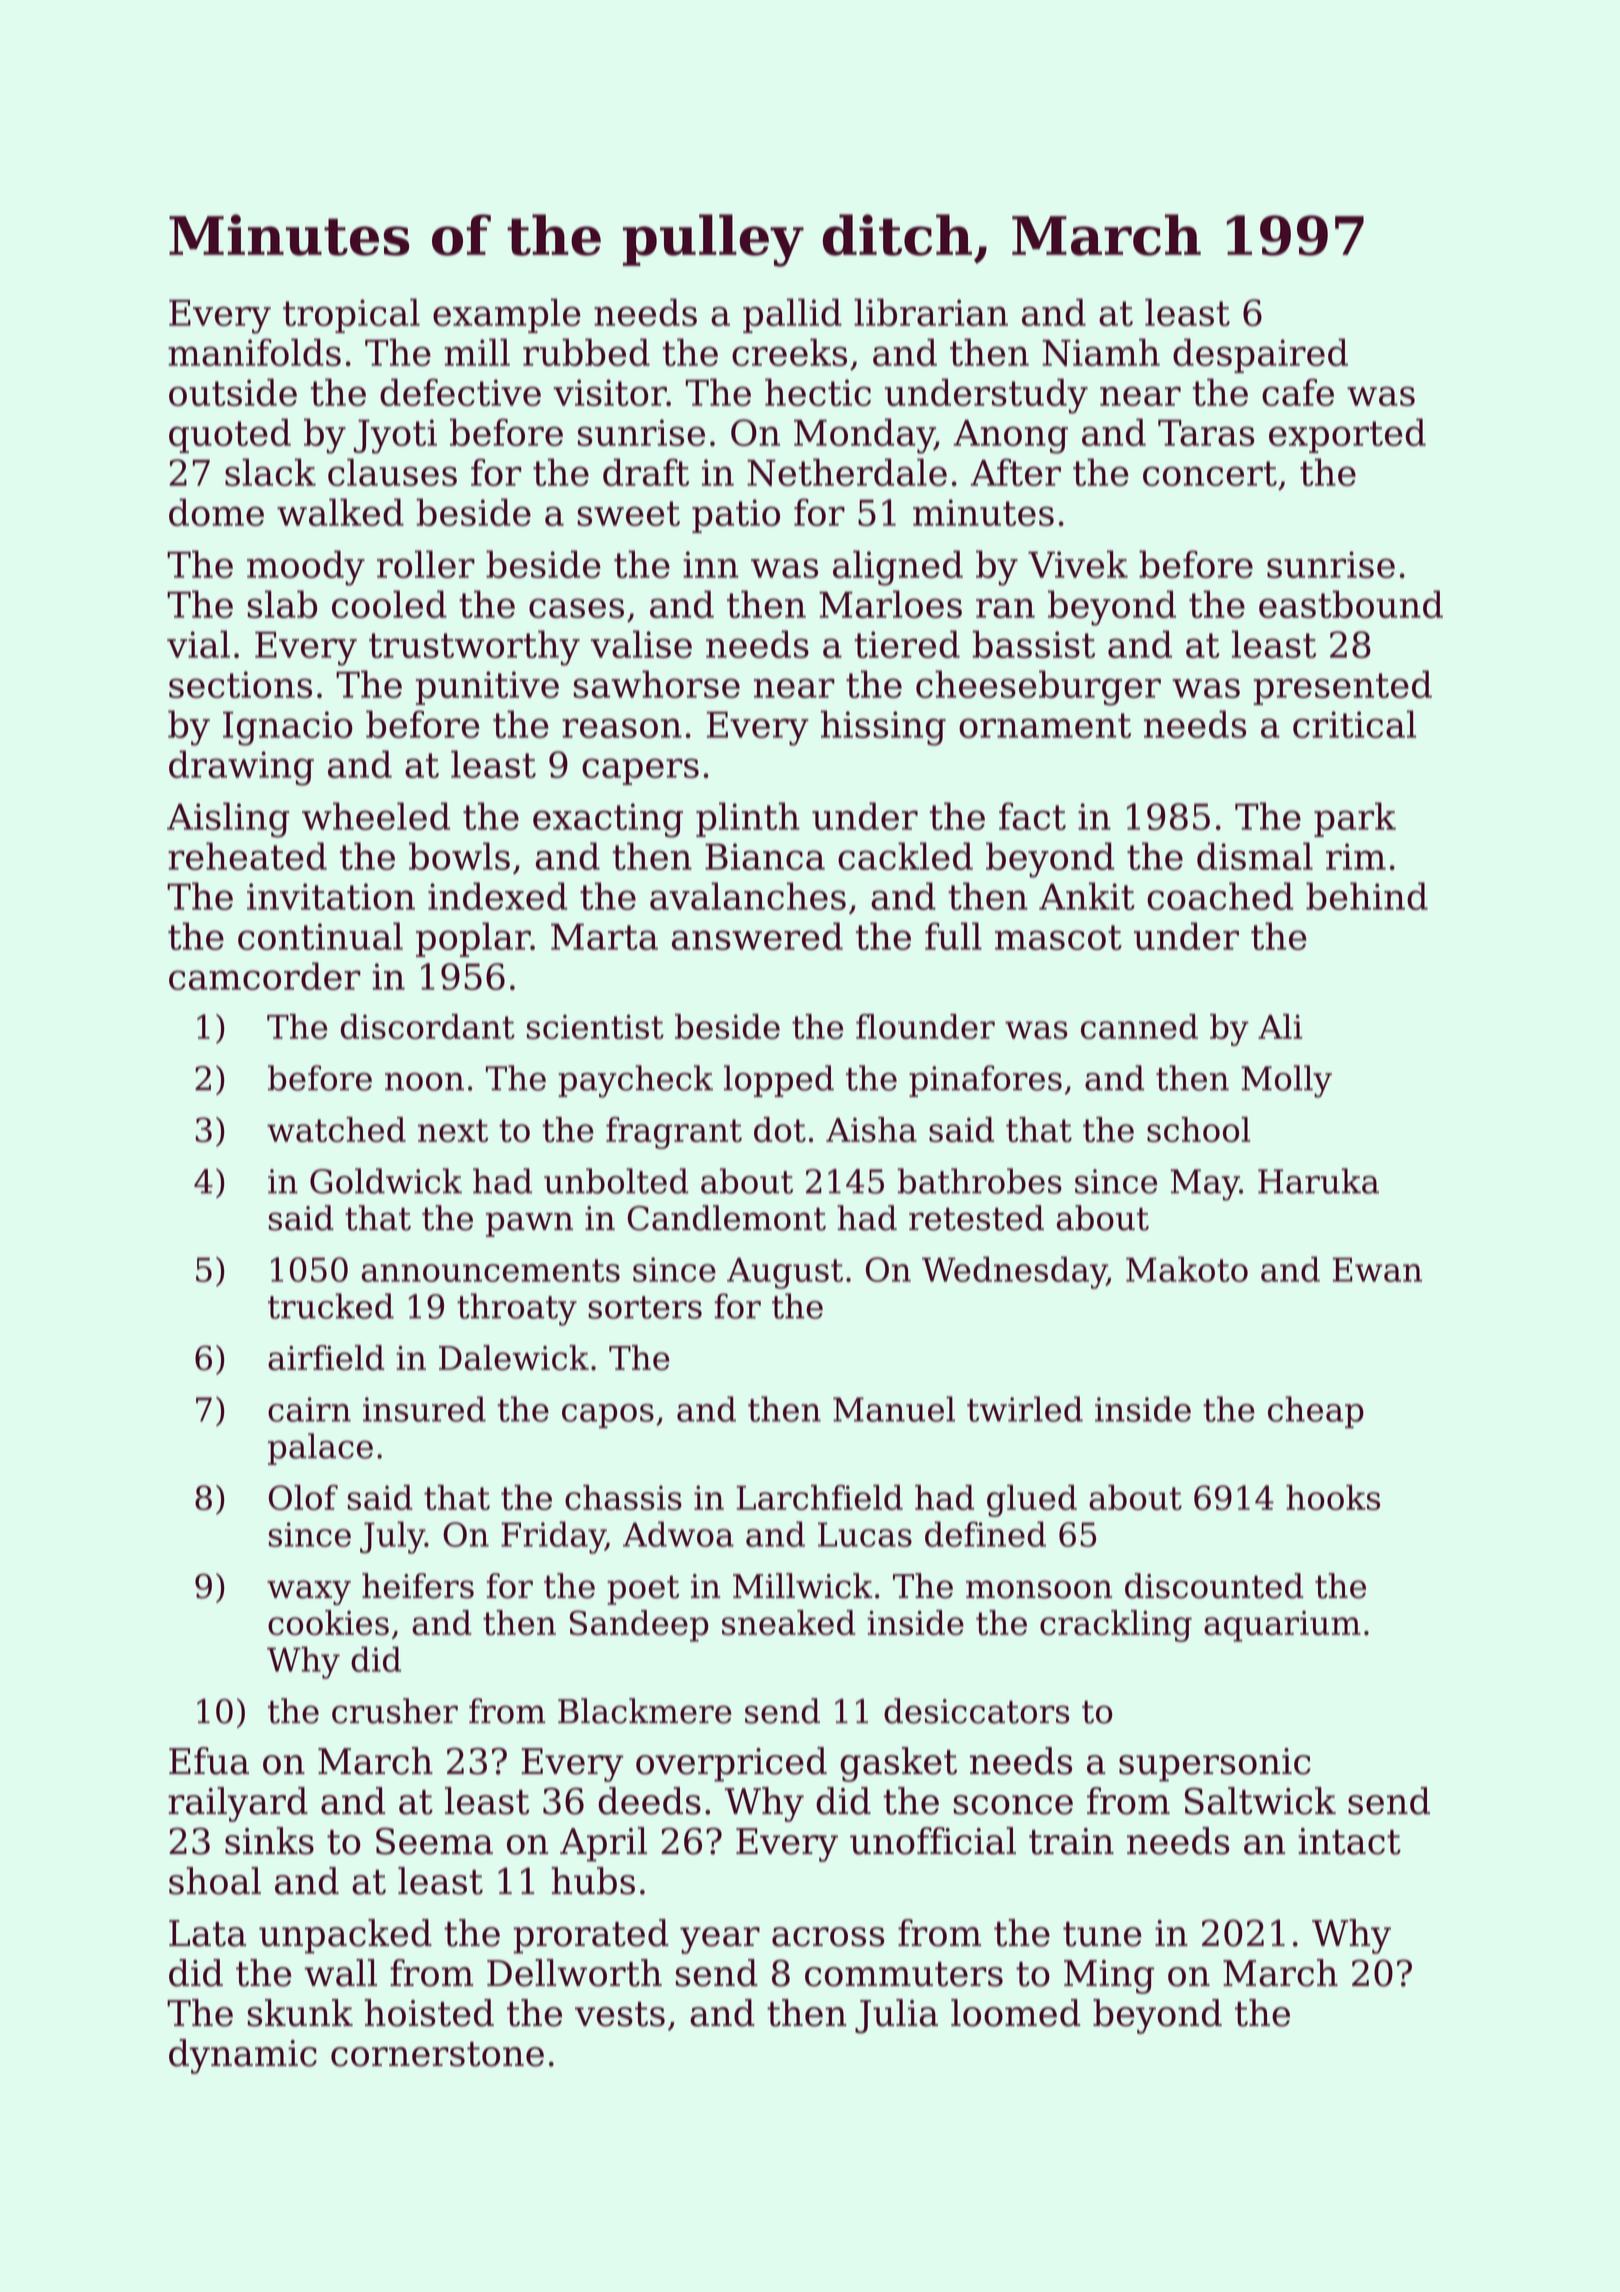 The height and width of the screenshot is (2292, 1620). I want to click on librarian, so click(931, 312).
